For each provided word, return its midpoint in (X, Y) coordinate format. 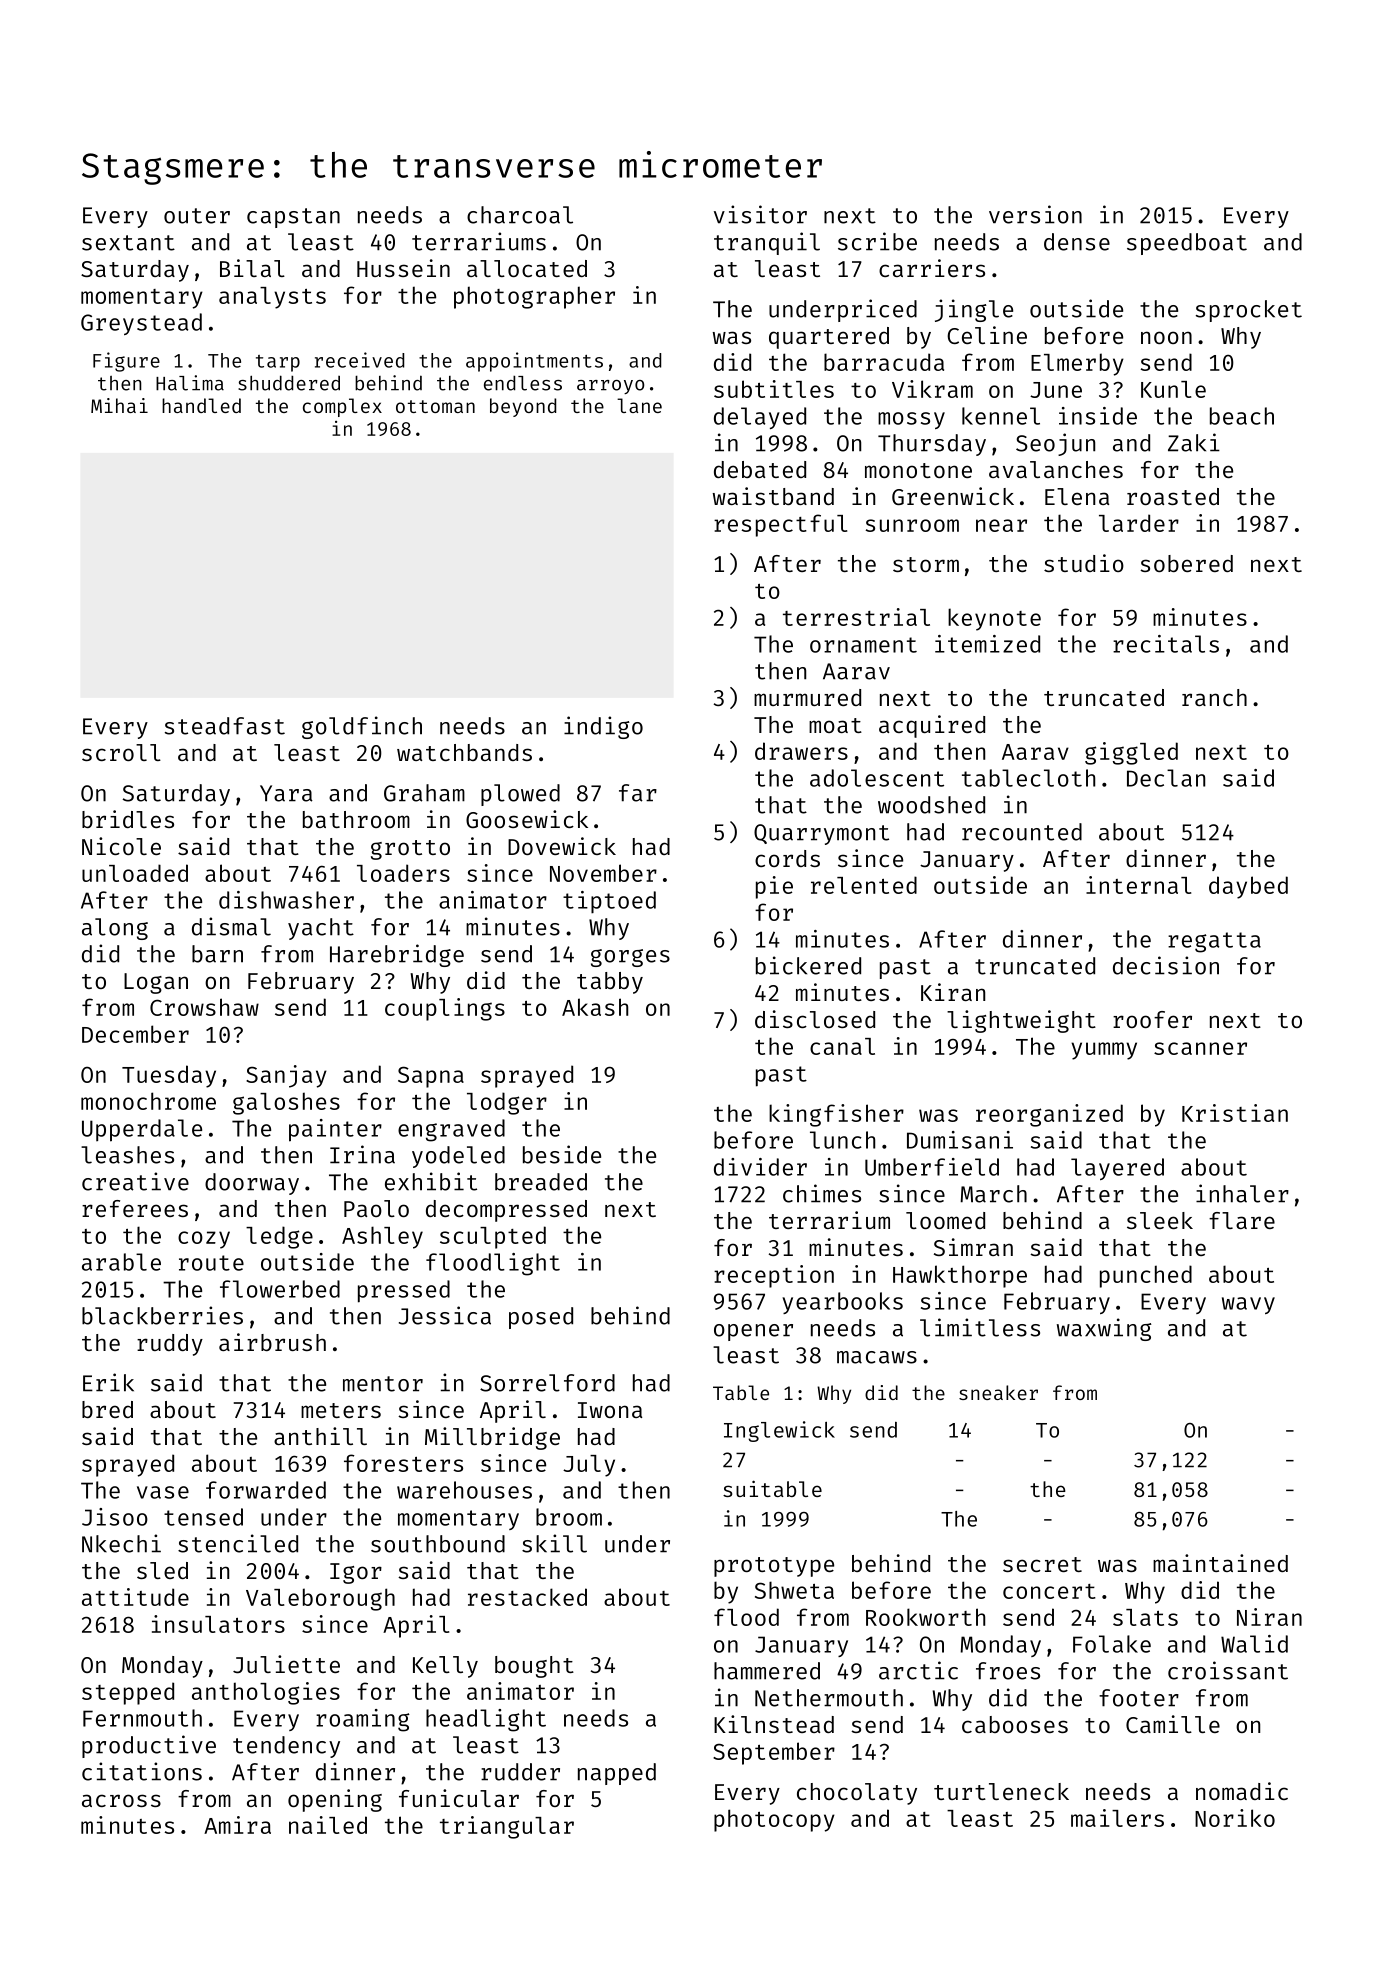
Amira (237, 1825)
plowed (520, 795)
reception (774, 1276)
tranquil (767, 243)
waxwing (1104, 1329)
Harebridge (397, 955)
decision (1166, 965)
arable (121, 1262)
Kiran (953, 992)
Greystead (141, 324)
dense (1077, 242)
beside (562, 1154)
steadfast (225, 726)
